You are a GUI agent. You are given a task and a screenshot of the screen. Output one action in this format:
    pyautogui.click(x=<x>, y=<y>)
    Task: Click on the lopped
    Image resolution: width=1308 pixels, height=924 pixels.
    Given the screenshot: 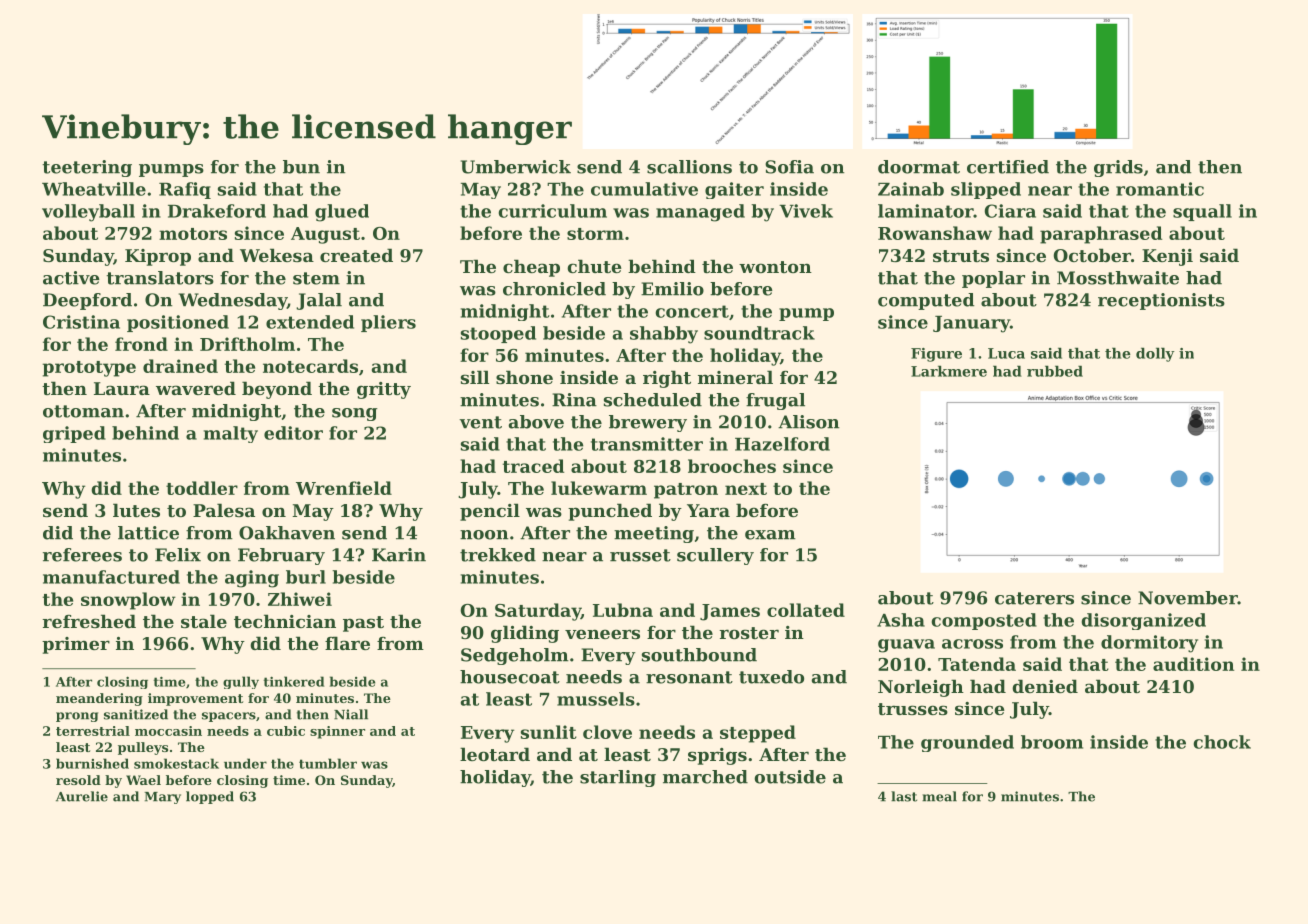 What is the action you would take?
    pyautogui.click(x=210, y=797)
